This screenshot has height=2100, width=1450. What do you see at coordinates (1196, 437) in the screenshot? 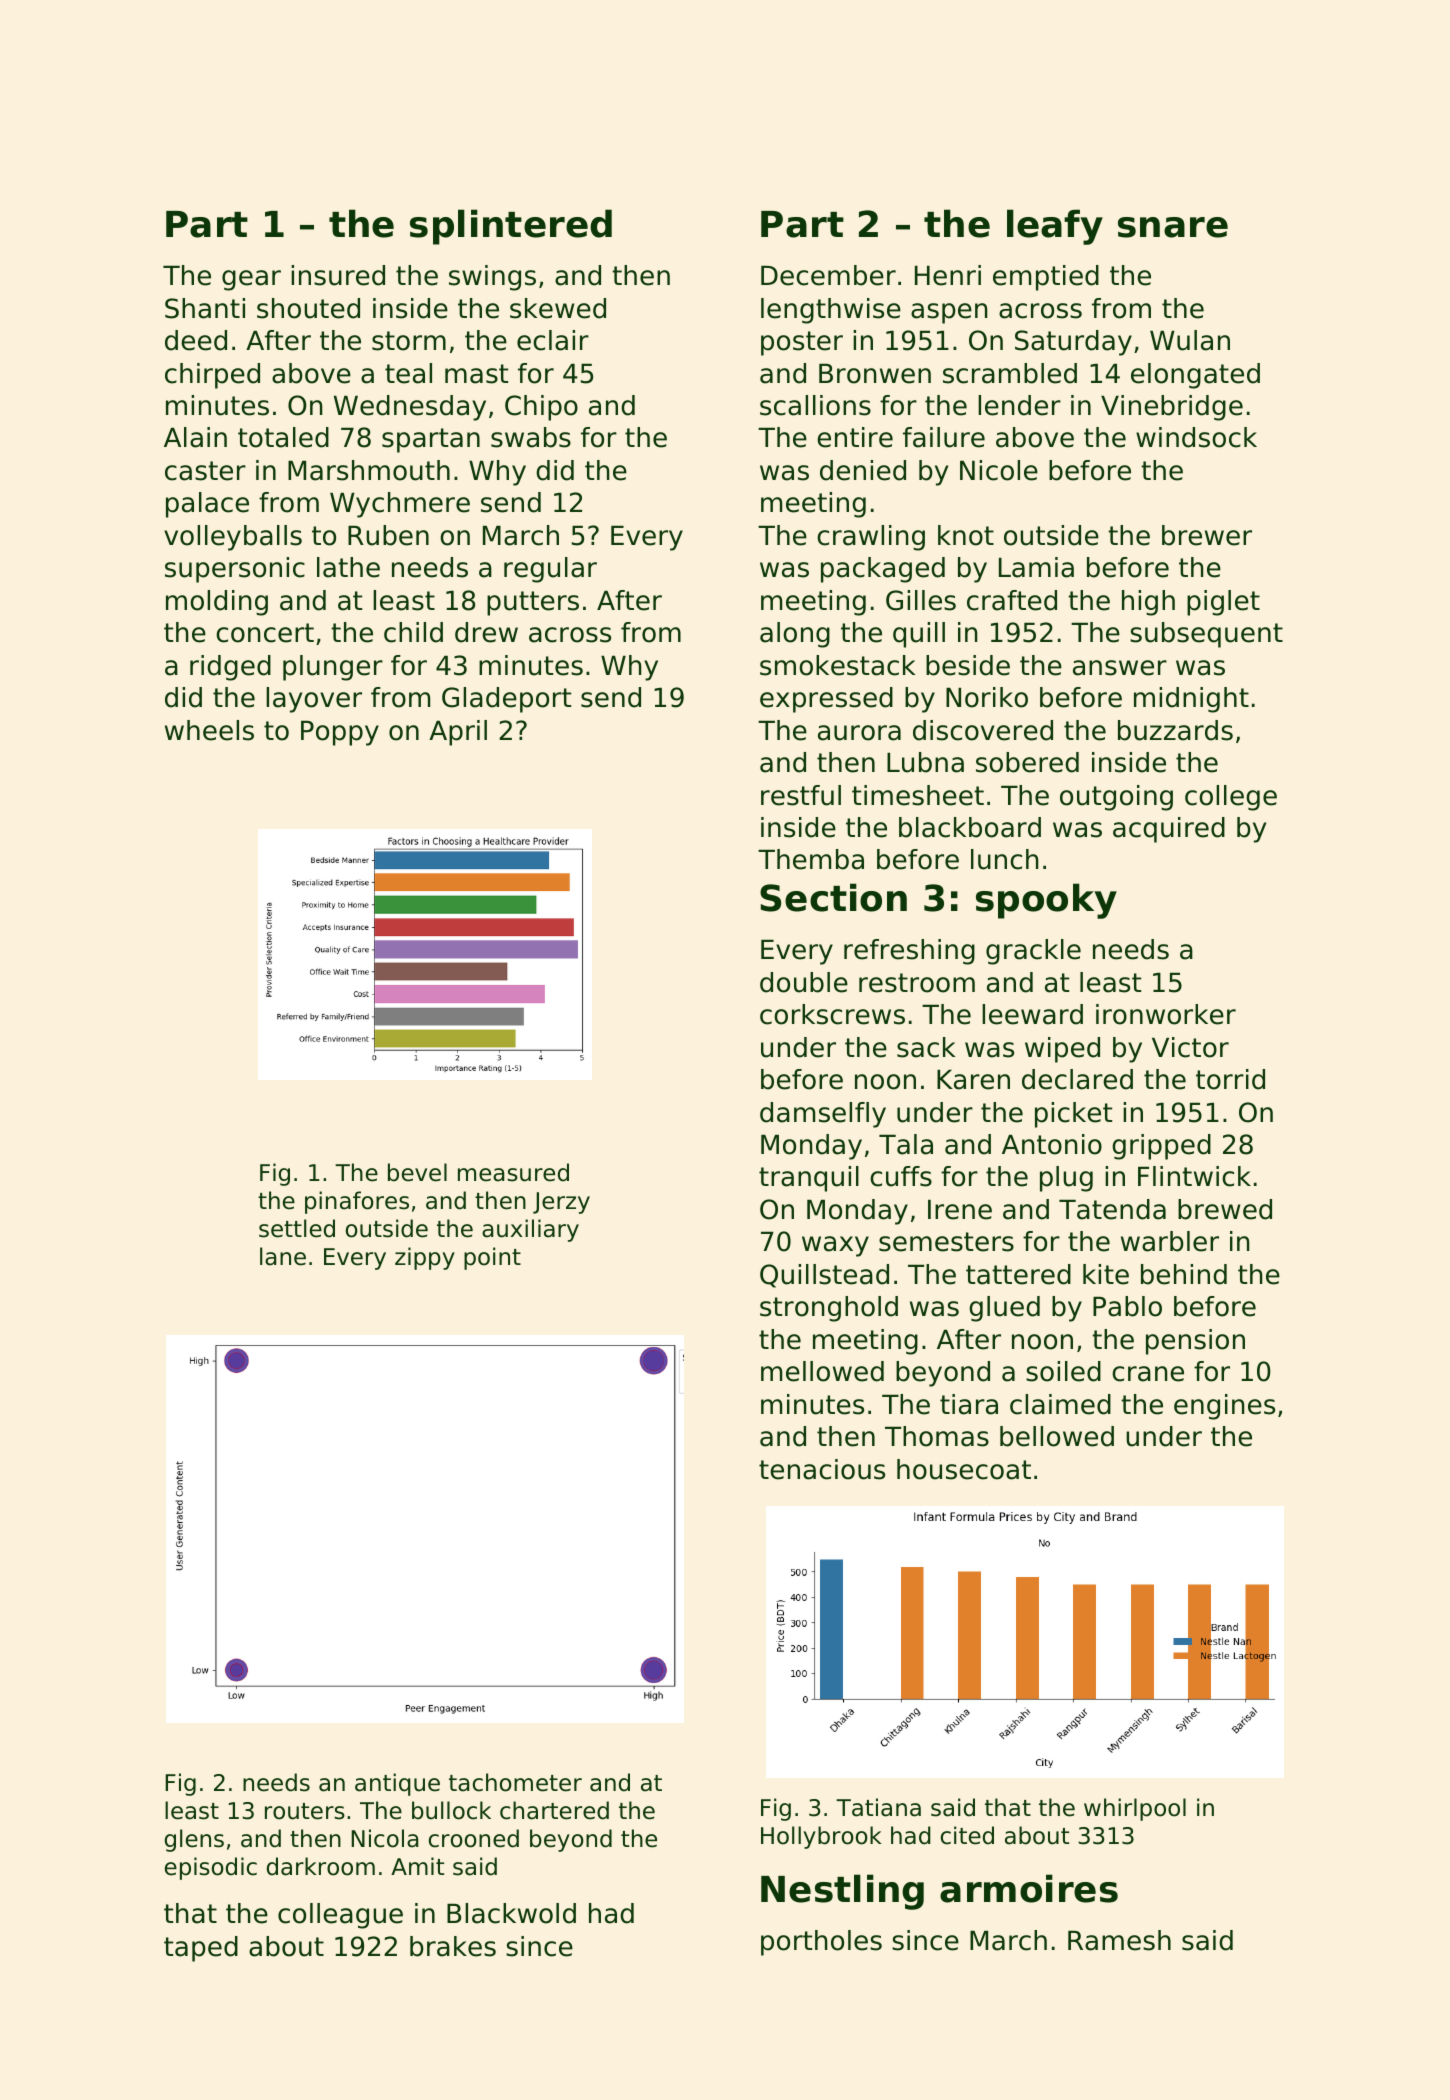
I see `windsock` at bounding box center [1196, 437].
